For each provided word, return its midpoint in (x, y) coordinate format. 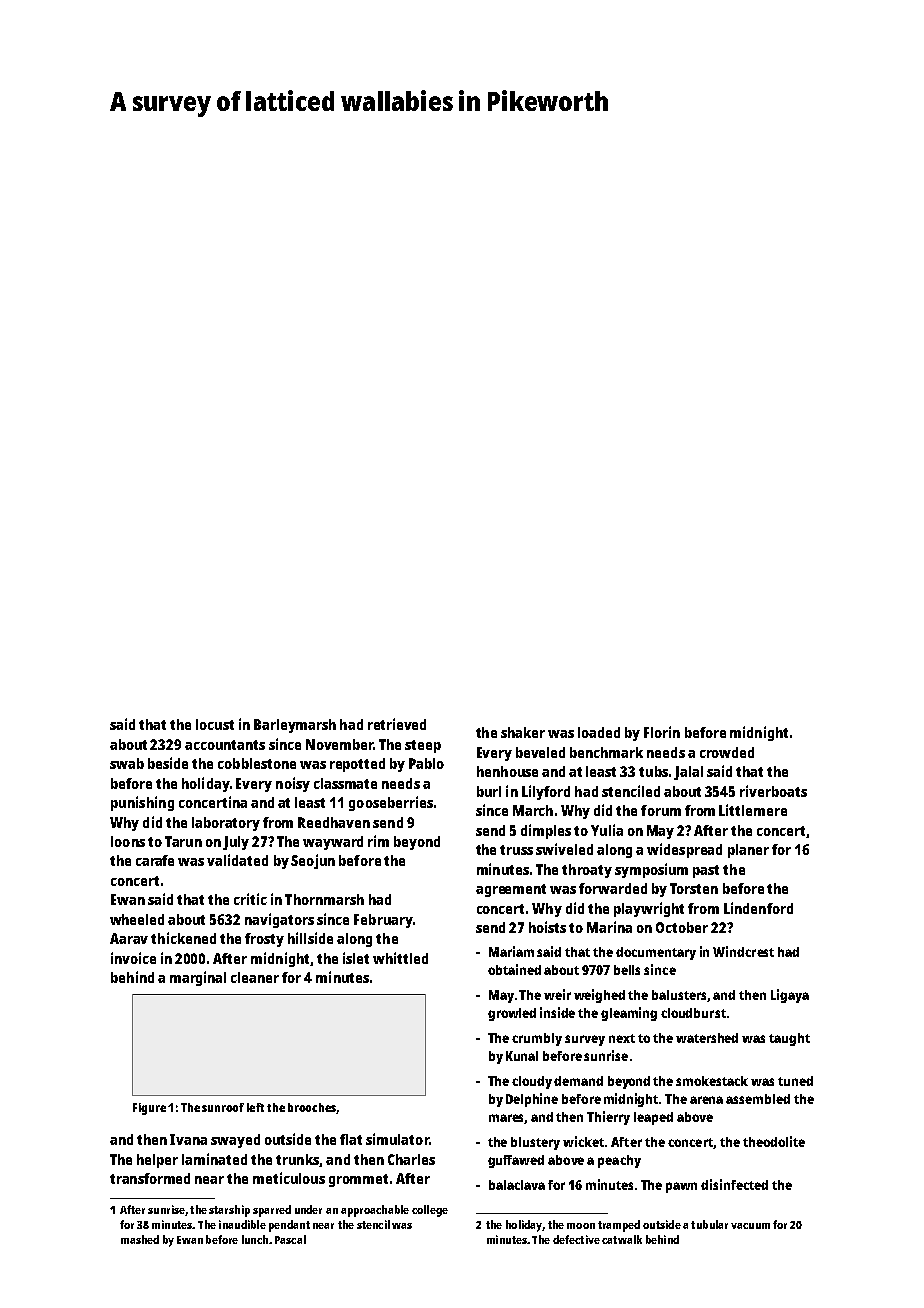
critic (250, 899)
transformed (150, 1178)
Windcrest (743, 951)
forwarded (613, 888)
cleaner (255, 977)
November (339, 744)
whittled (400, 958)
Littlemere (753, 810)
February (383, 921)
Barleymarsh (295, 726)
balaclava (517, 1185)
